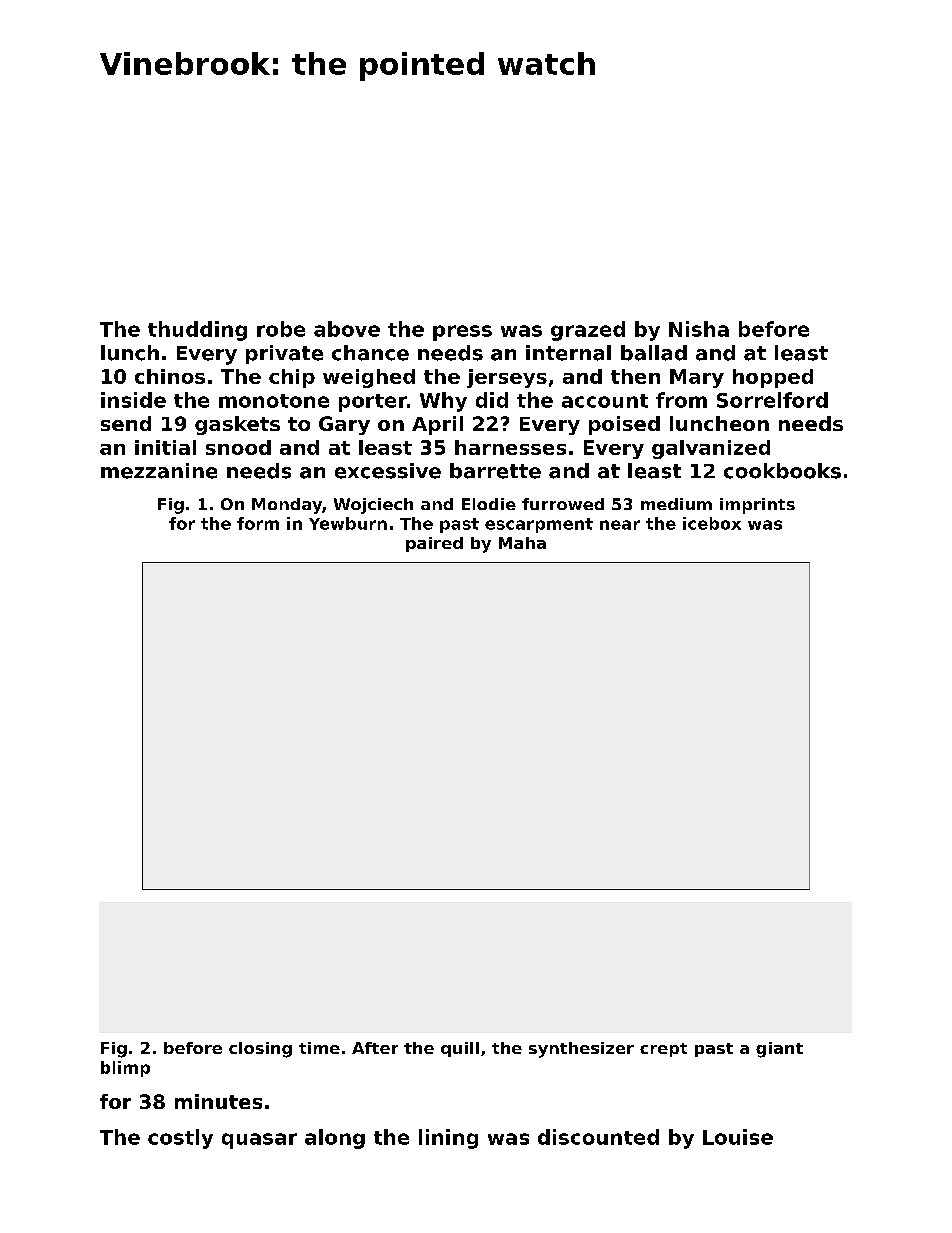 This page has width=952, height=1233. I want to click on Maha, so click(522, 543).
